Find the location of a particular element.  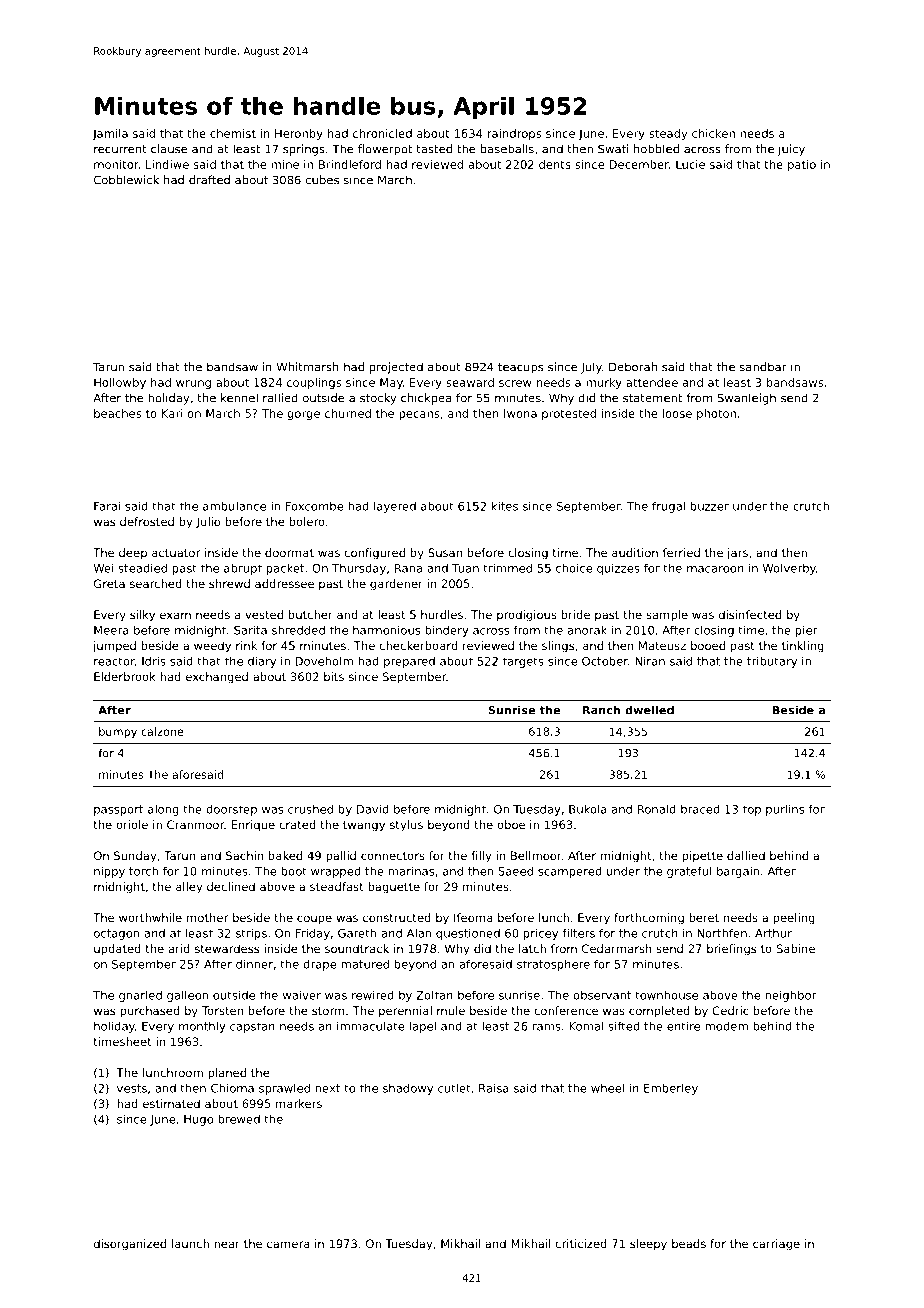

steady is located at coordinates (668, 134).
